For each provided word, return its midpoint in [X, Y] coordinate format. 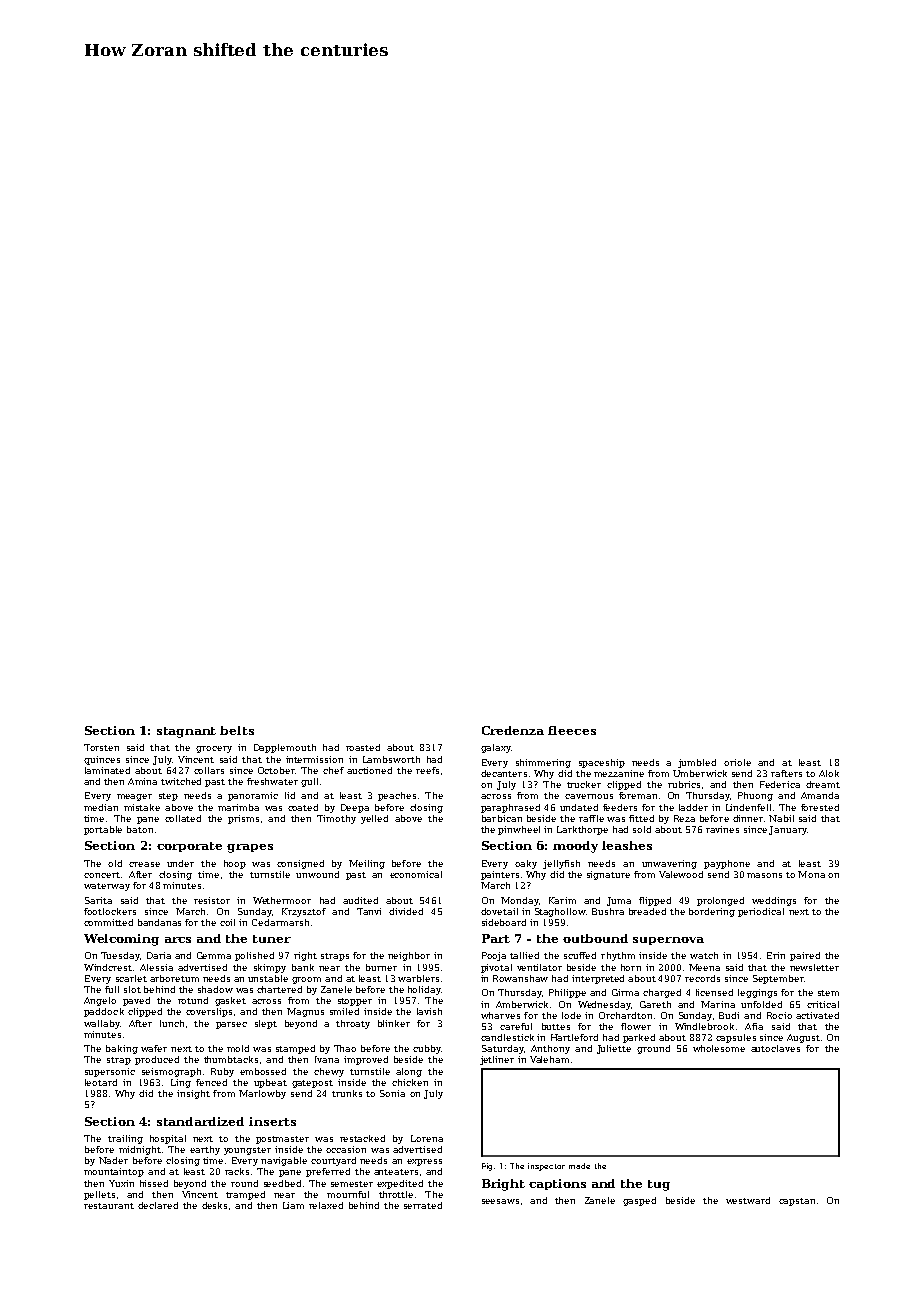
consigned [300, 864]
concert [102, 875]
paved [136, 1001]
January [788, 830]
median [101, 807]
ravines [722, 829]
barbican [502, 818]
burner [381, 967]
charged [662, 993]
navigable [284, 1161]
